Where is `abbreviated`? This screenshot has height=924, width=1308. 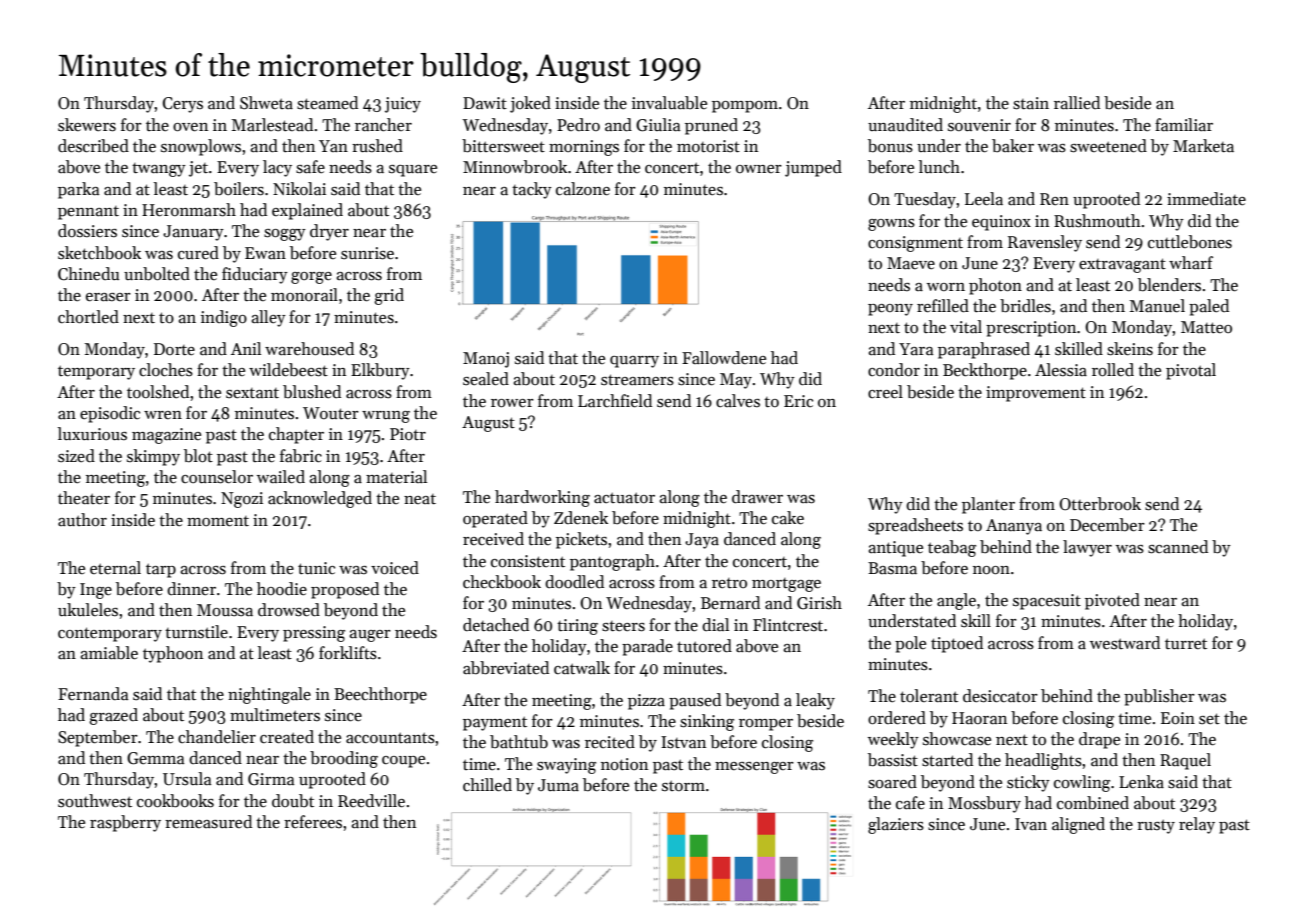
abbreviated is located at coordinates (506, 668).
